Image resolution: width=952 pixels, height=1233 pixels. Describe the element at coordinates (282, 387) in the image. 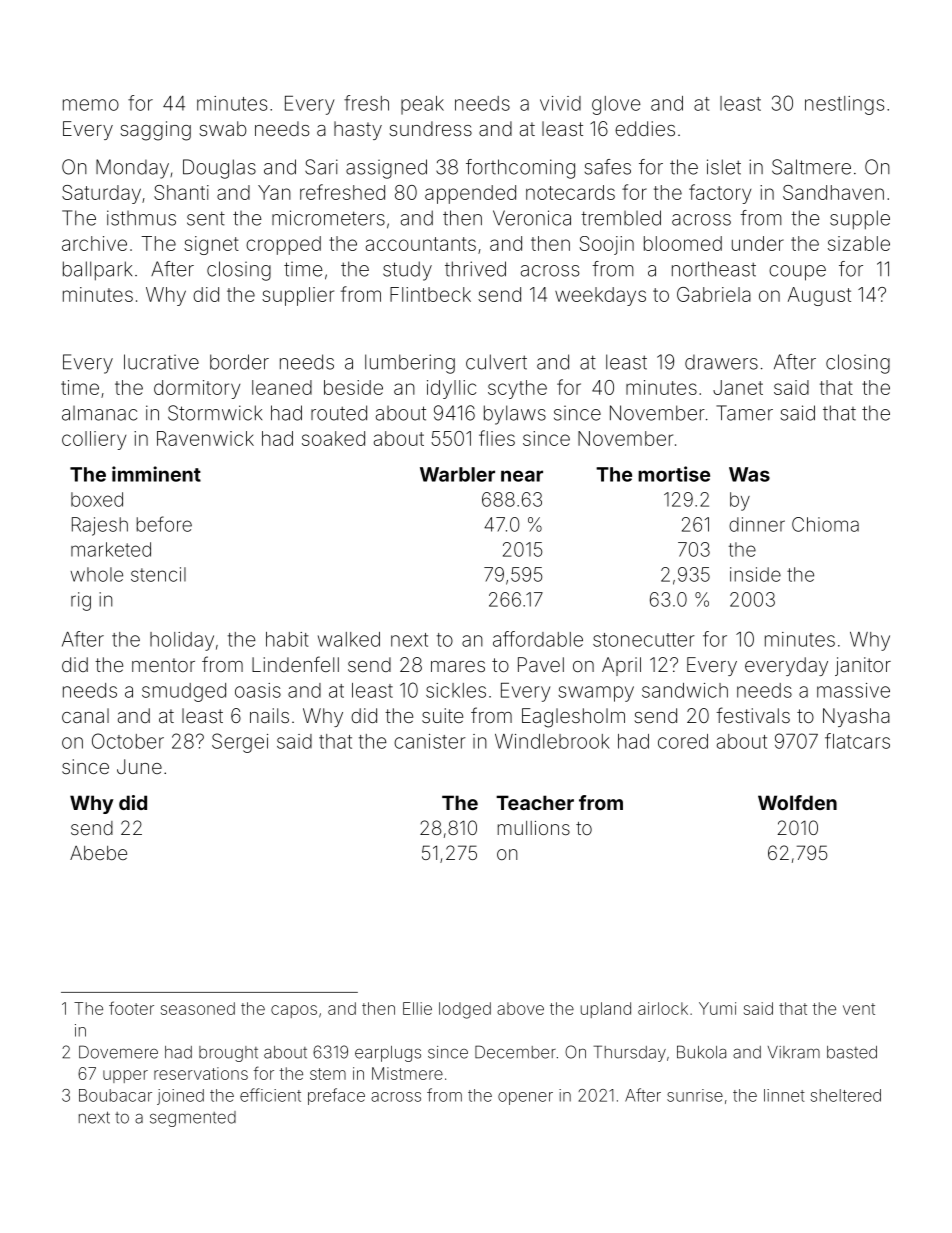

I see `leaned` at that location.
